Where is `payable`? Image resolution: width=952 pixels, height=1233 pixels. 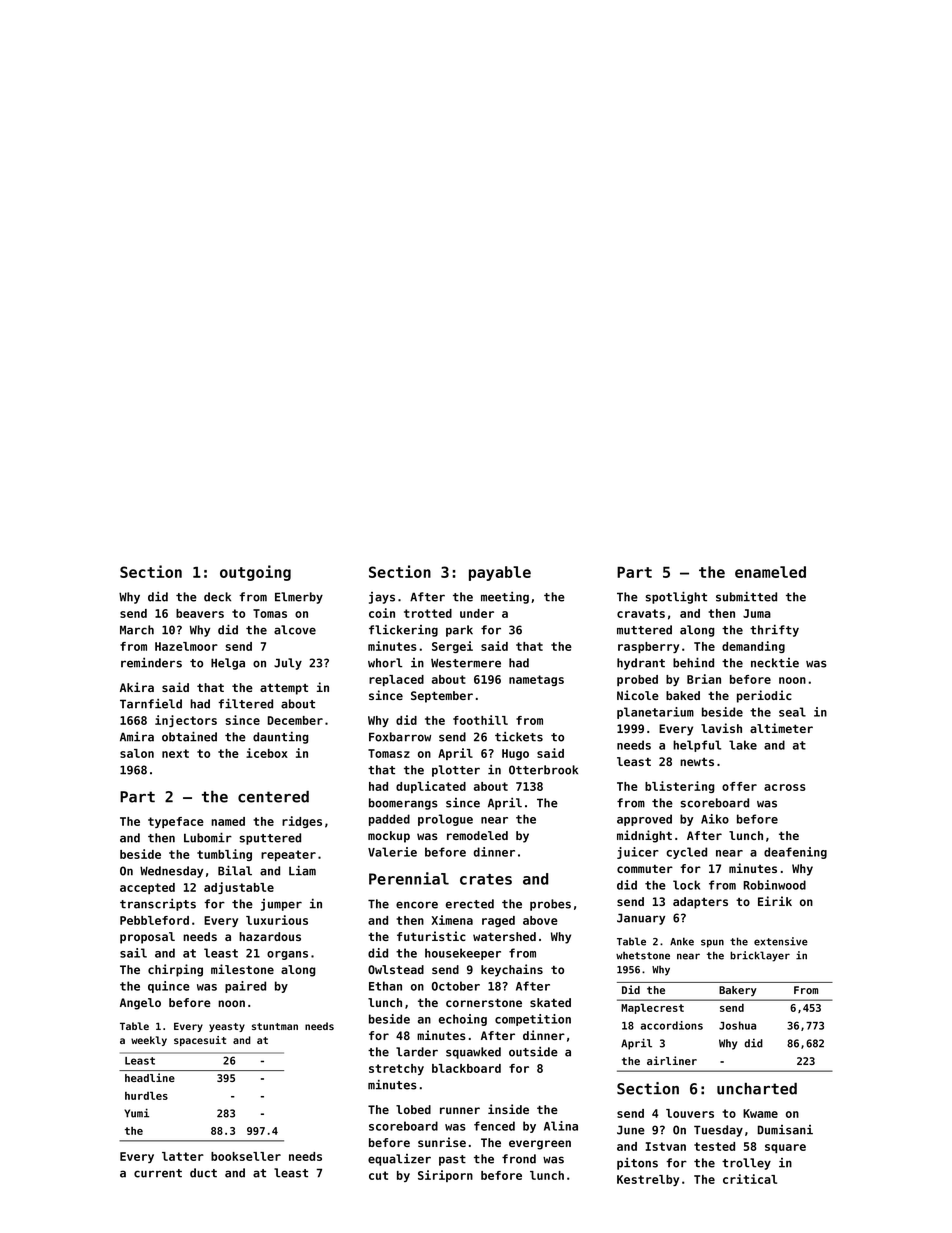
payable is located at coordinates (500, 573).
